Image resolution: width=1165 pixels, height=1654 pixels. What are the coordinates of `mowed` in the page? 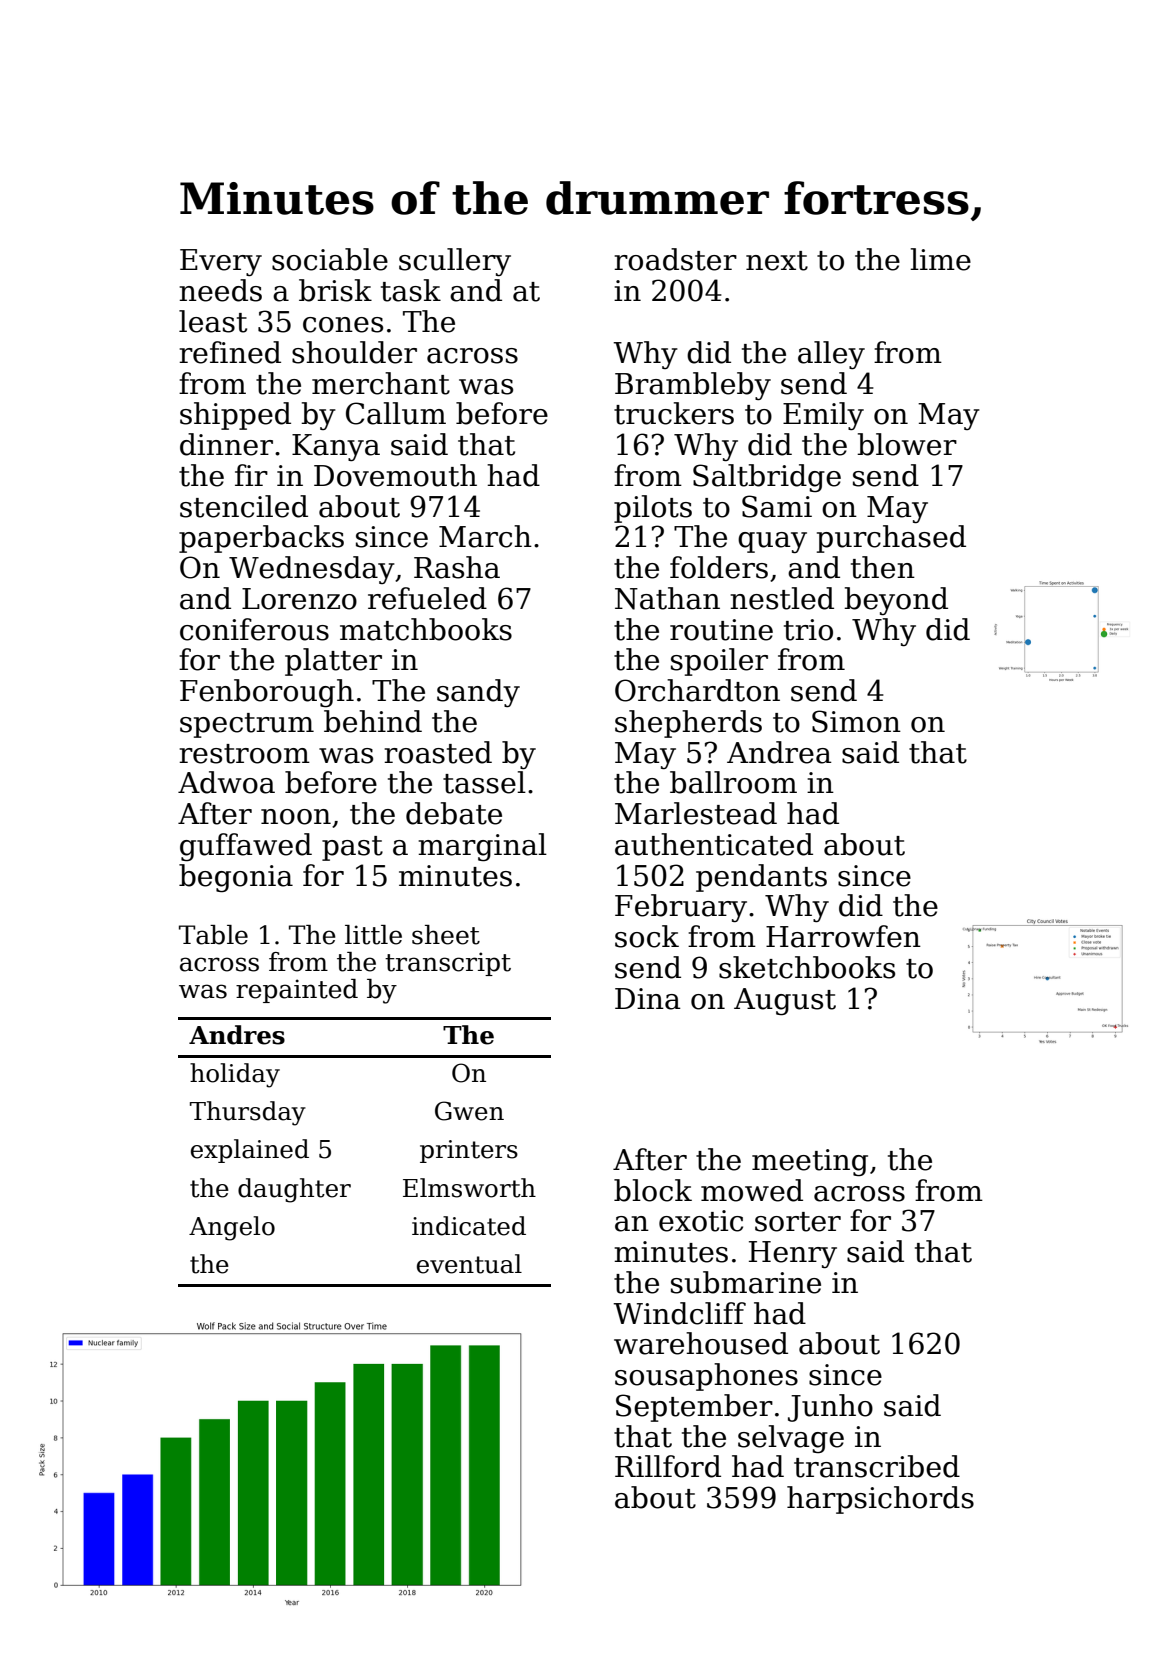 It's located at (752, 1190).
